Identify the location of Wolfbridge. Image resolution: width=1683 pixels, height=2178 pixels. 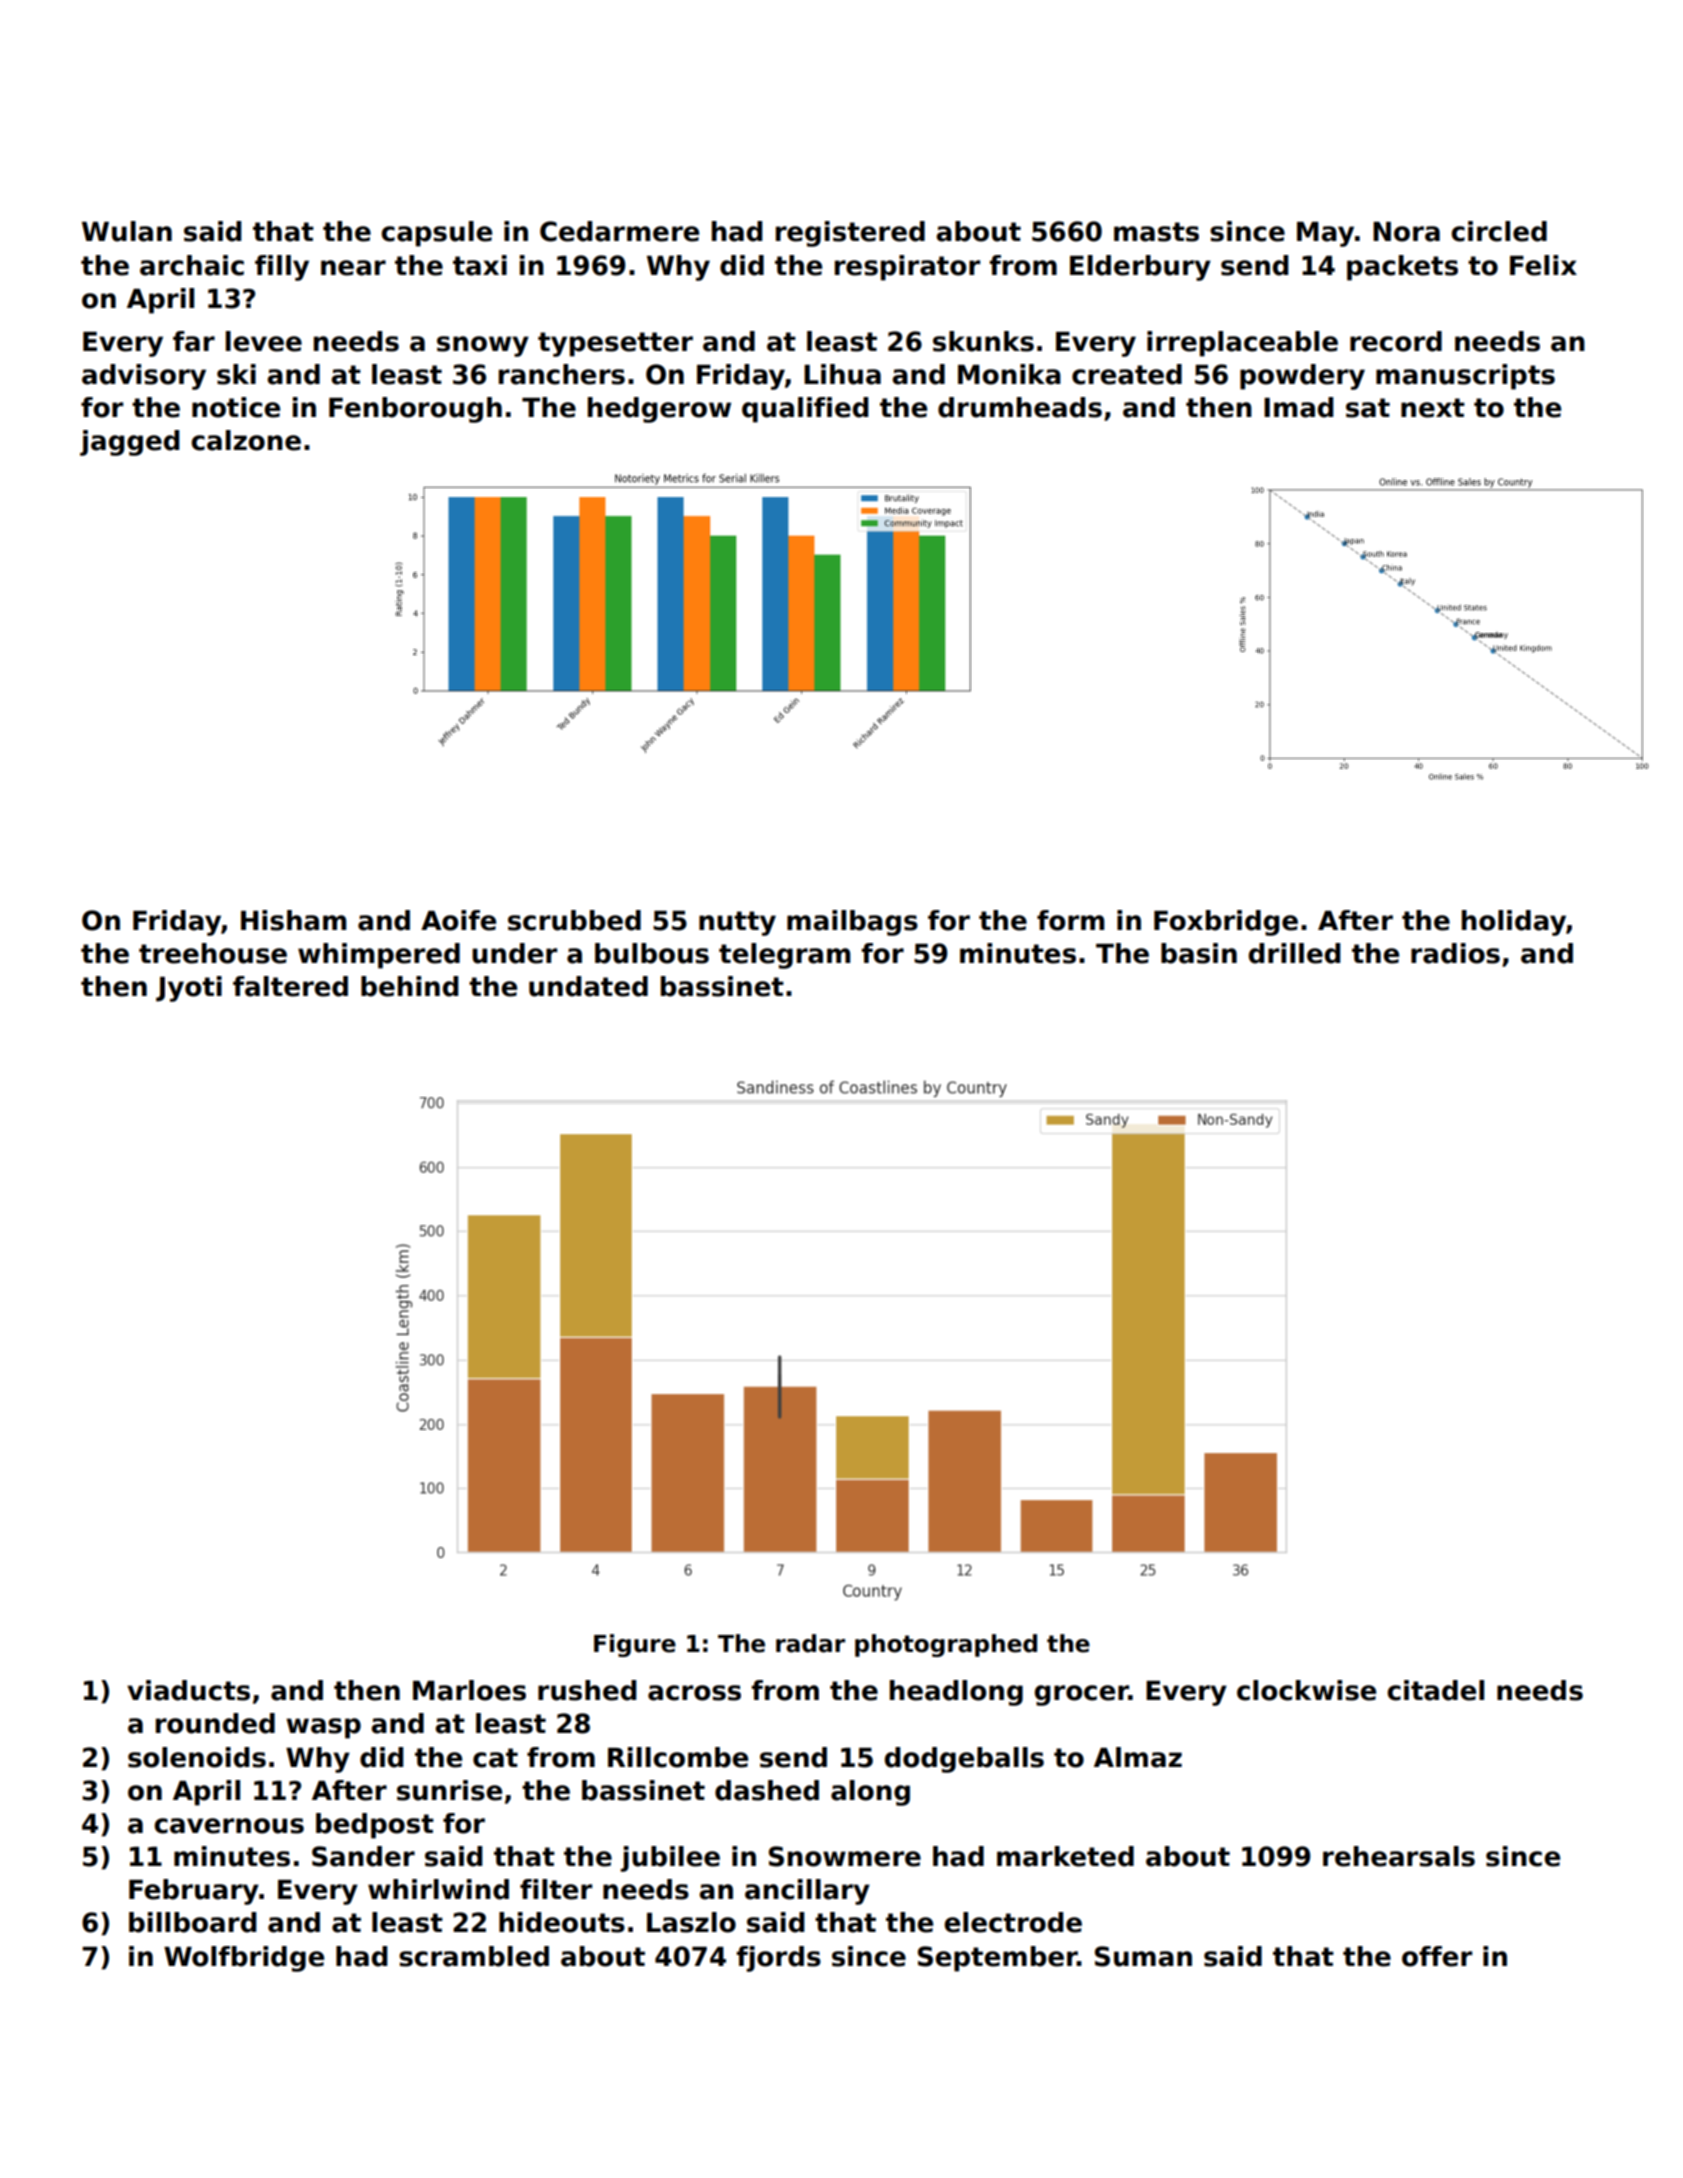
(244, 1959).
